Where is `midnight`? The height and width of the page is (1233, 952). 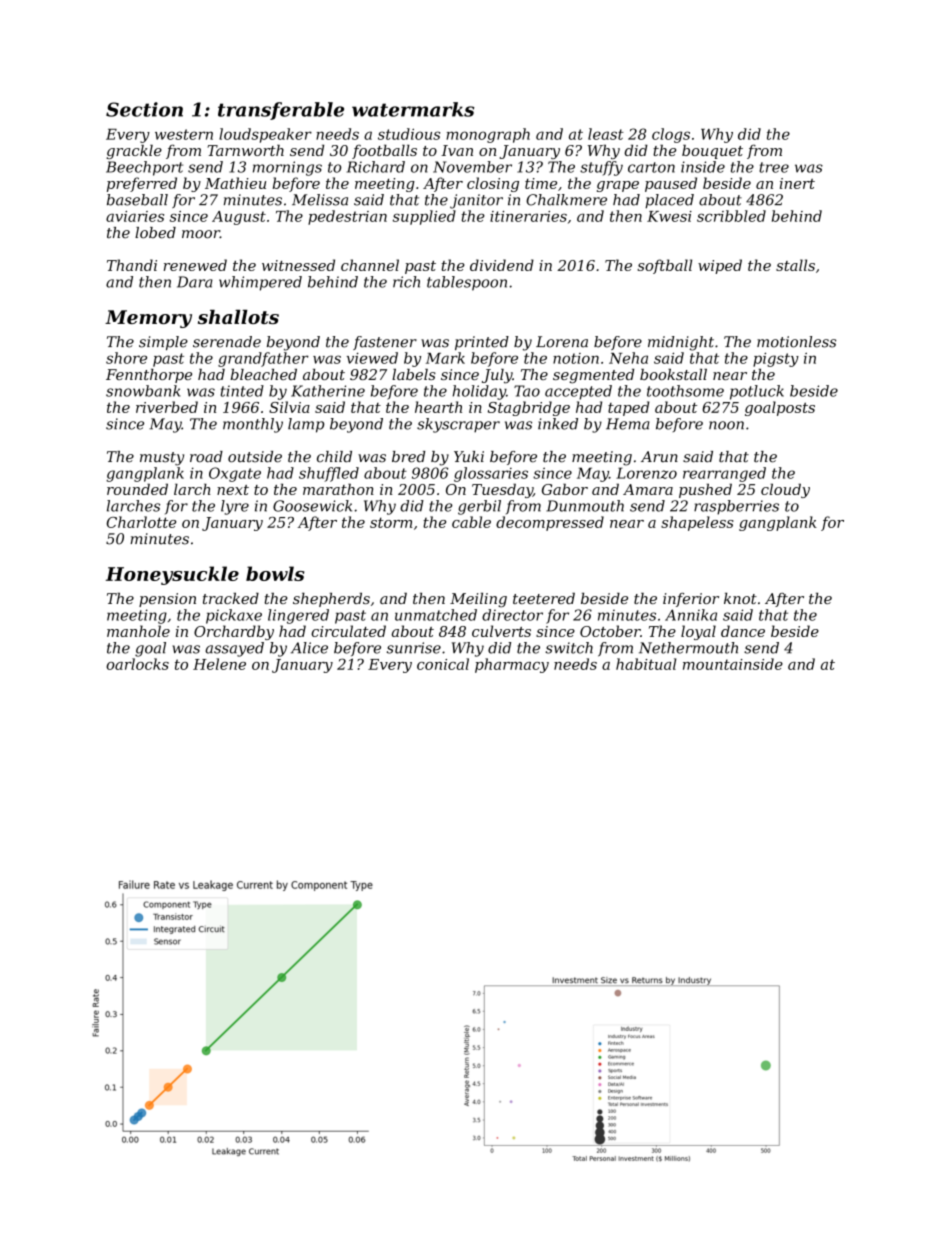
midnight is located at coordinates (681, 343).
